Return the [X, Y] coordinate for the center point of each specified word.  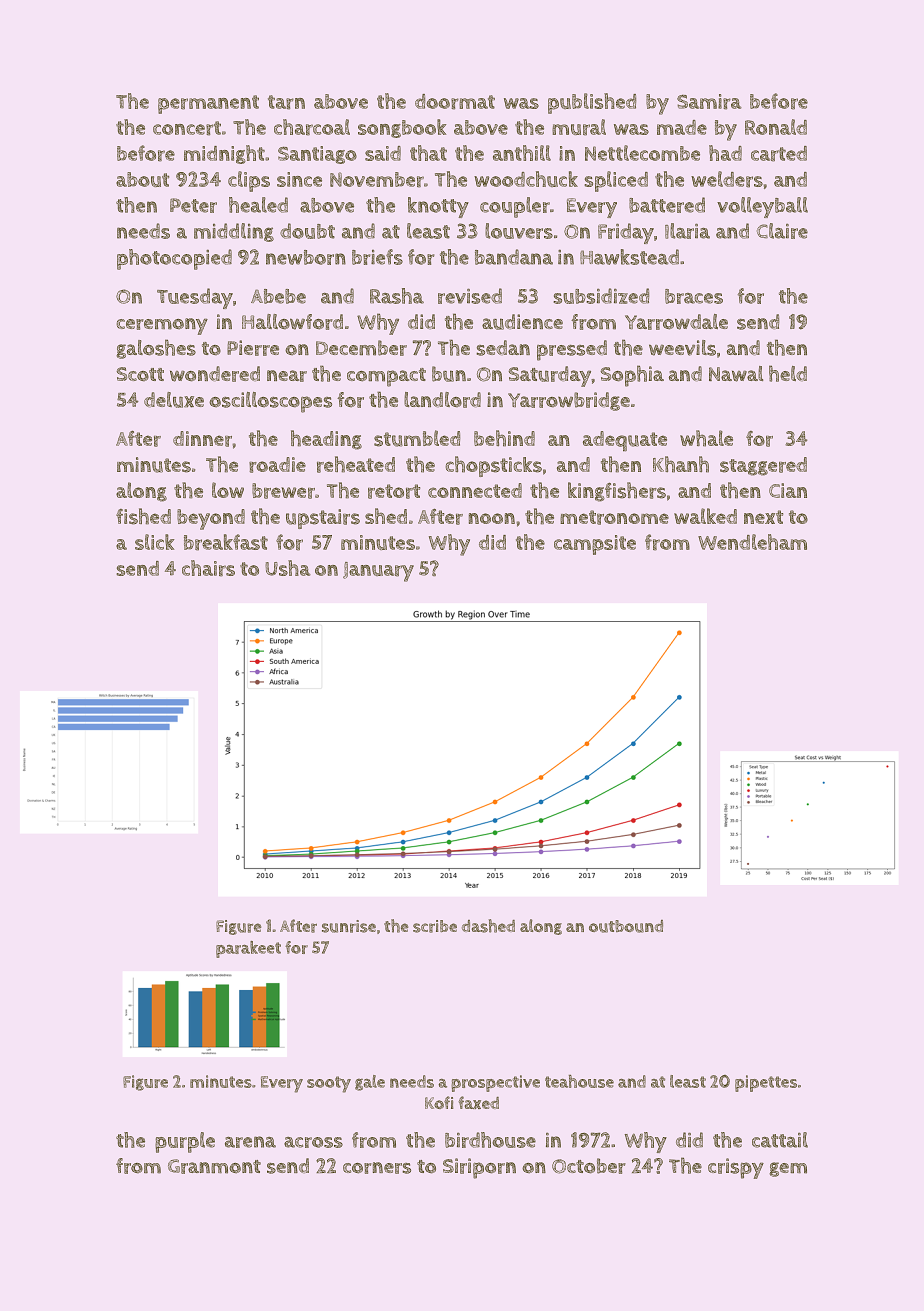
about [142, 179]
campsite [595, 545]
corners [377, 1168]
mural [579, 127]
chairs [208, 568]
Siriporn [479, 1168]
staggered [763, 466]
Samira [709, 102]
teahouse [579, 1081]
